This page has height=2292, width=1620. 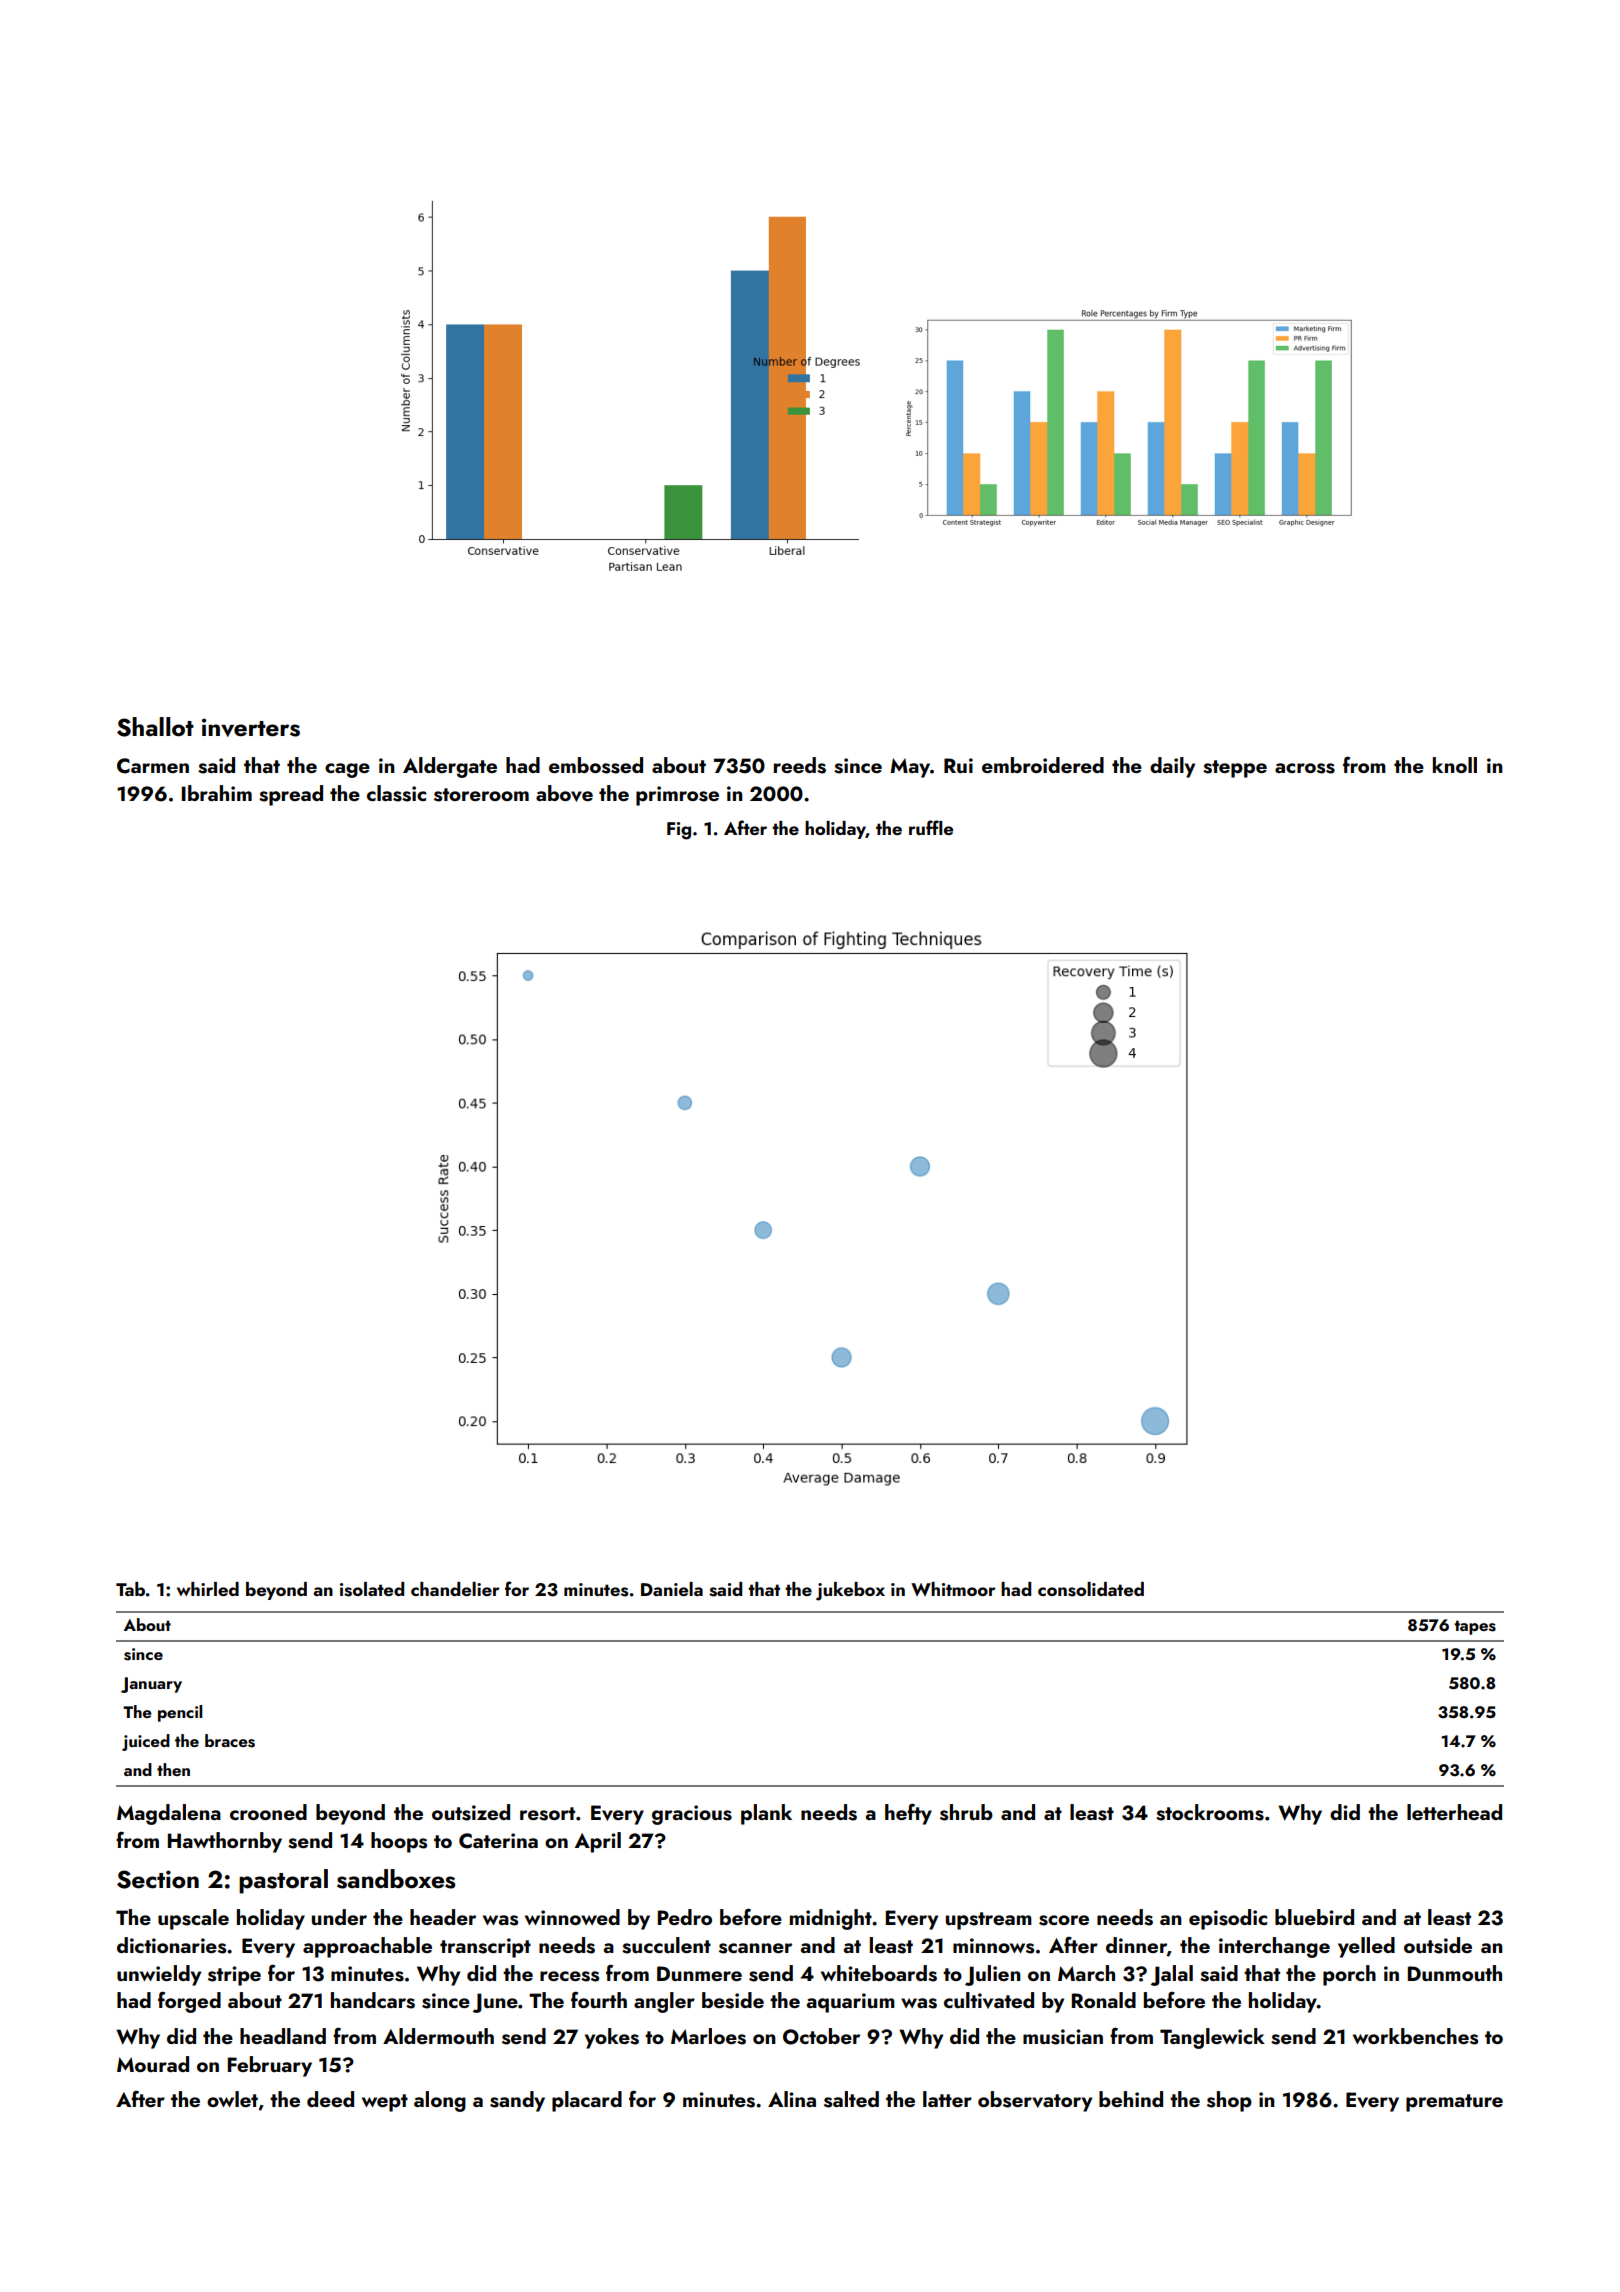 I want to click on Rui, so click(x=958, y=765).
